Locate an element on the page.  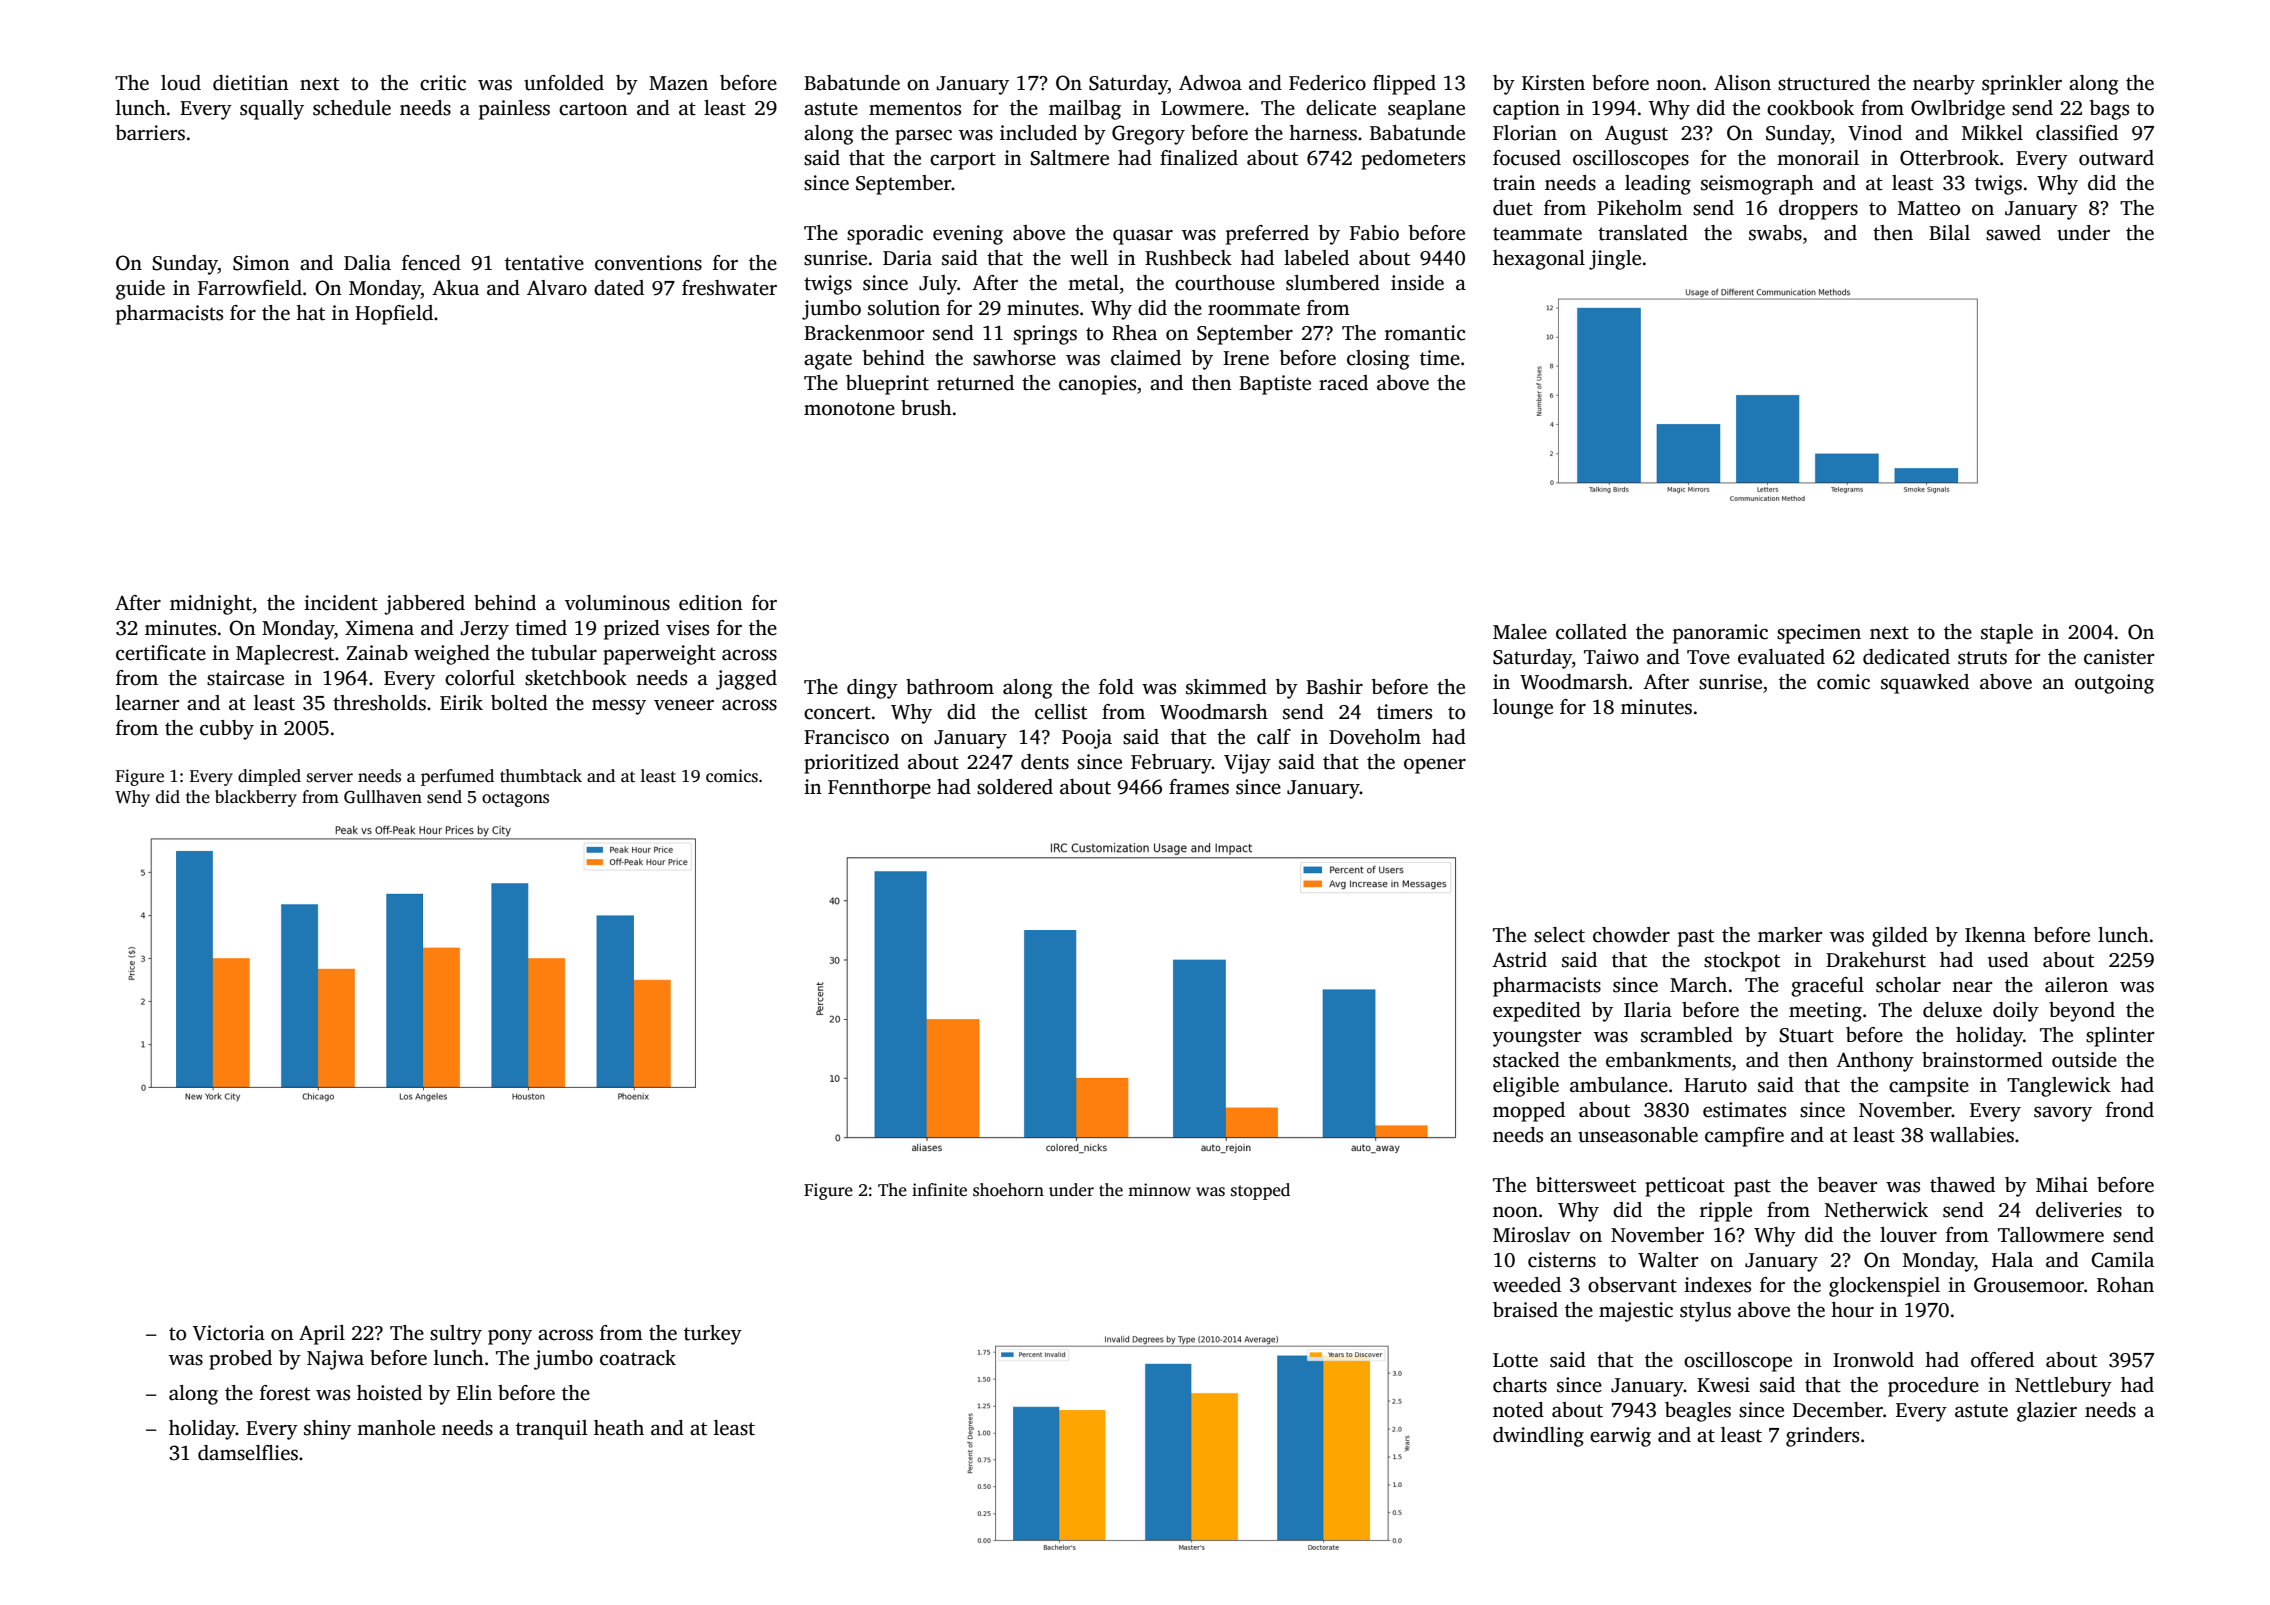
Kirsten is located at coordinates (1553, 83).
